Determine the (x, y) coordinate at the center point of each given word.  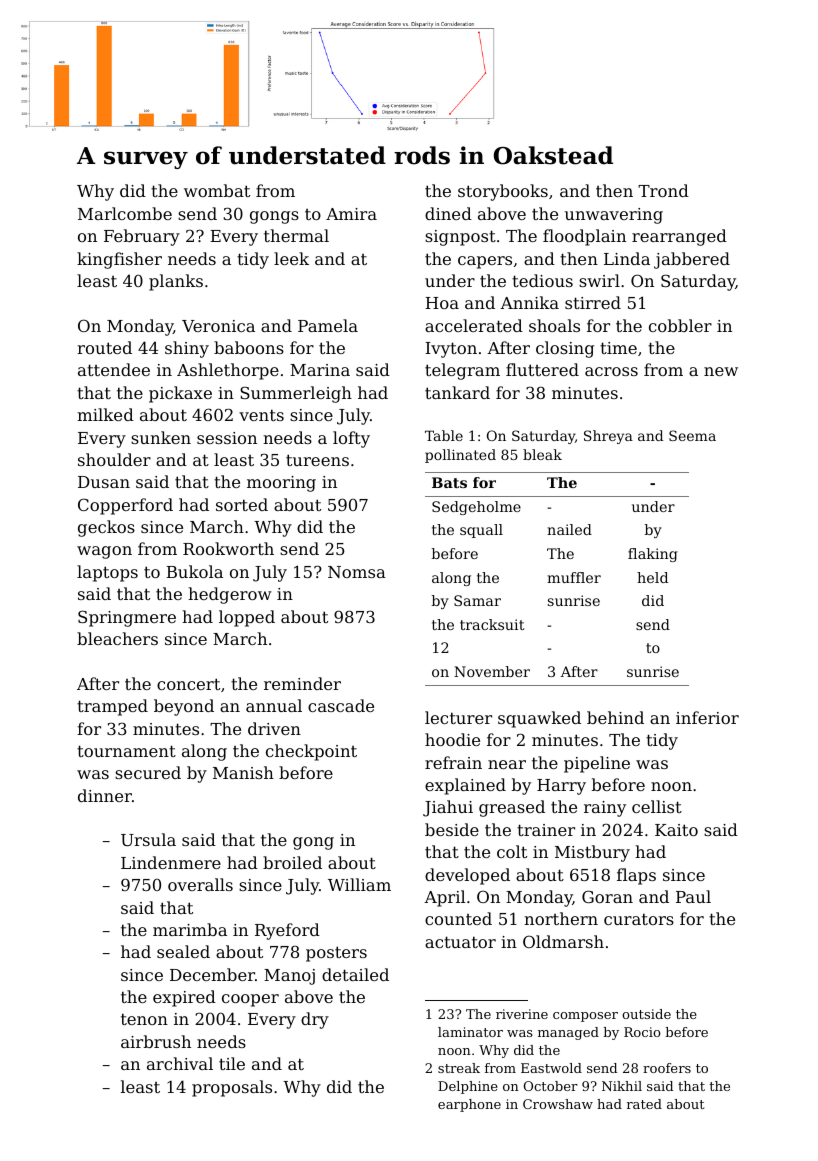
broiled (292, 862)
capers (485, 262)
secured (148, 772)
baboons (249, 347)
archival (180, 1063)
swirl (599, 280)
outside (646, 1014)
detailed (355, 974)
